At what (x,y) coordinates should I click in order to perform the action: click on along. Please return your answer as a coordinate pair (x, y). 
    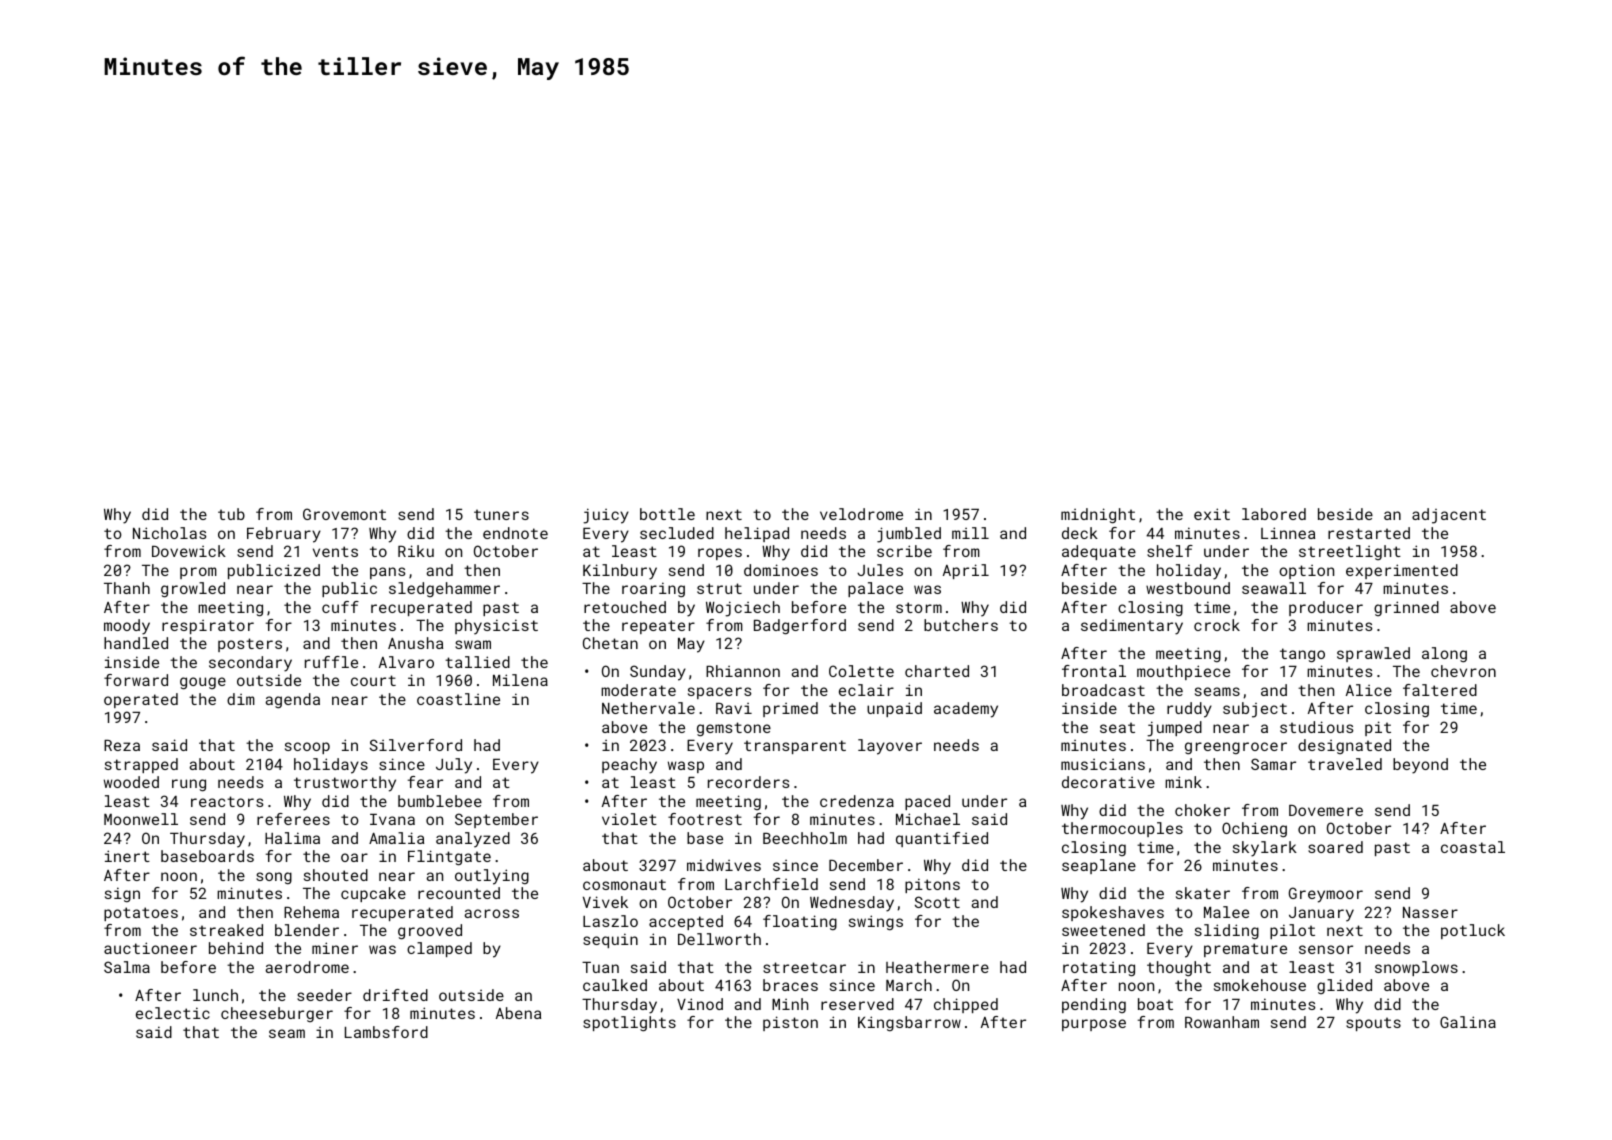
    Looking at the image, I should click on (1444, 654).
